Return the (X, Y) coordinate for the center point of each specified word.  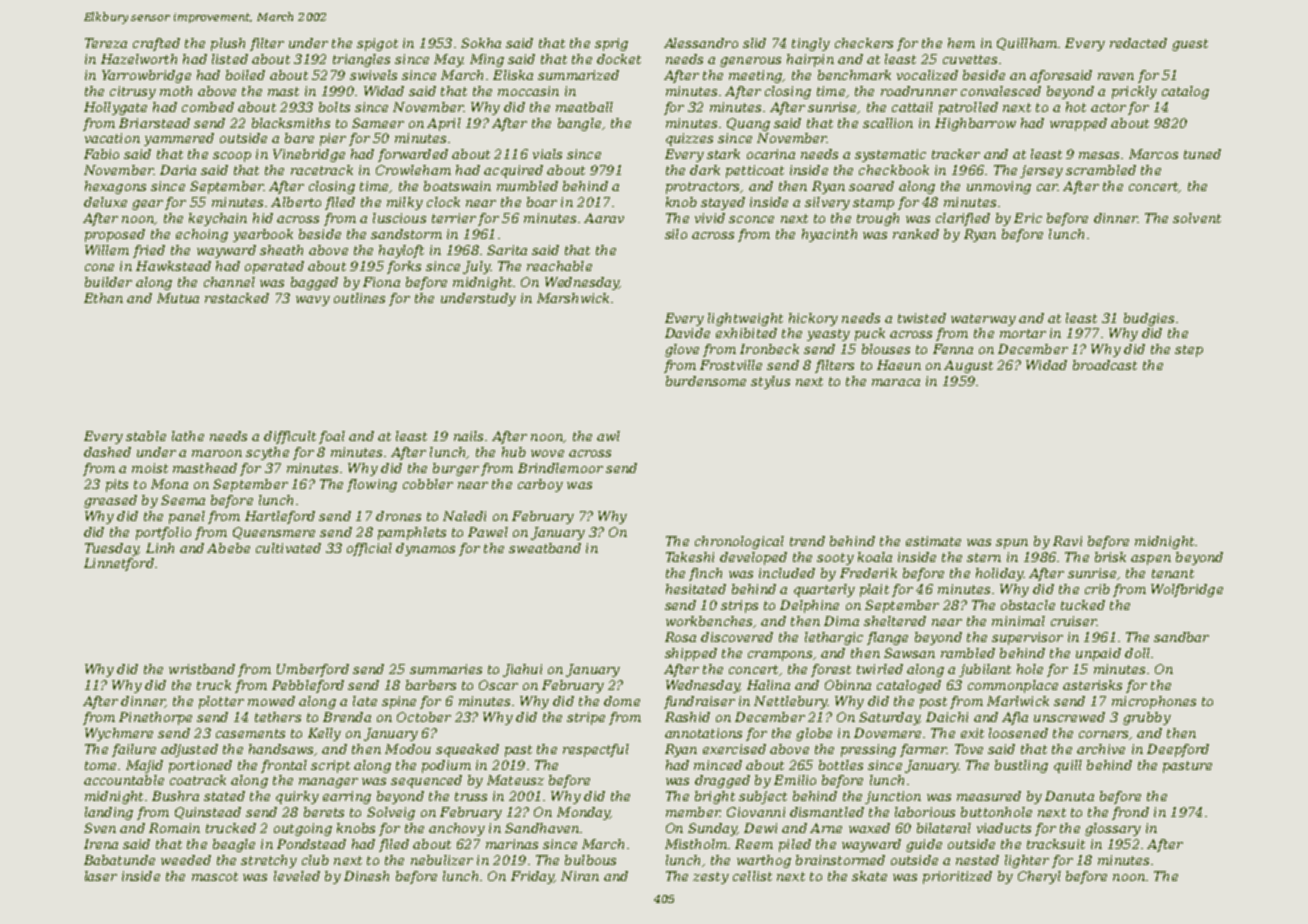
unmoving (999, 187)
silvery (827, 203)
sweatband (545, 548)
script (330, 766)
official (369, 549)
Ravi (1067, 541)
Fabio (101, 154)
